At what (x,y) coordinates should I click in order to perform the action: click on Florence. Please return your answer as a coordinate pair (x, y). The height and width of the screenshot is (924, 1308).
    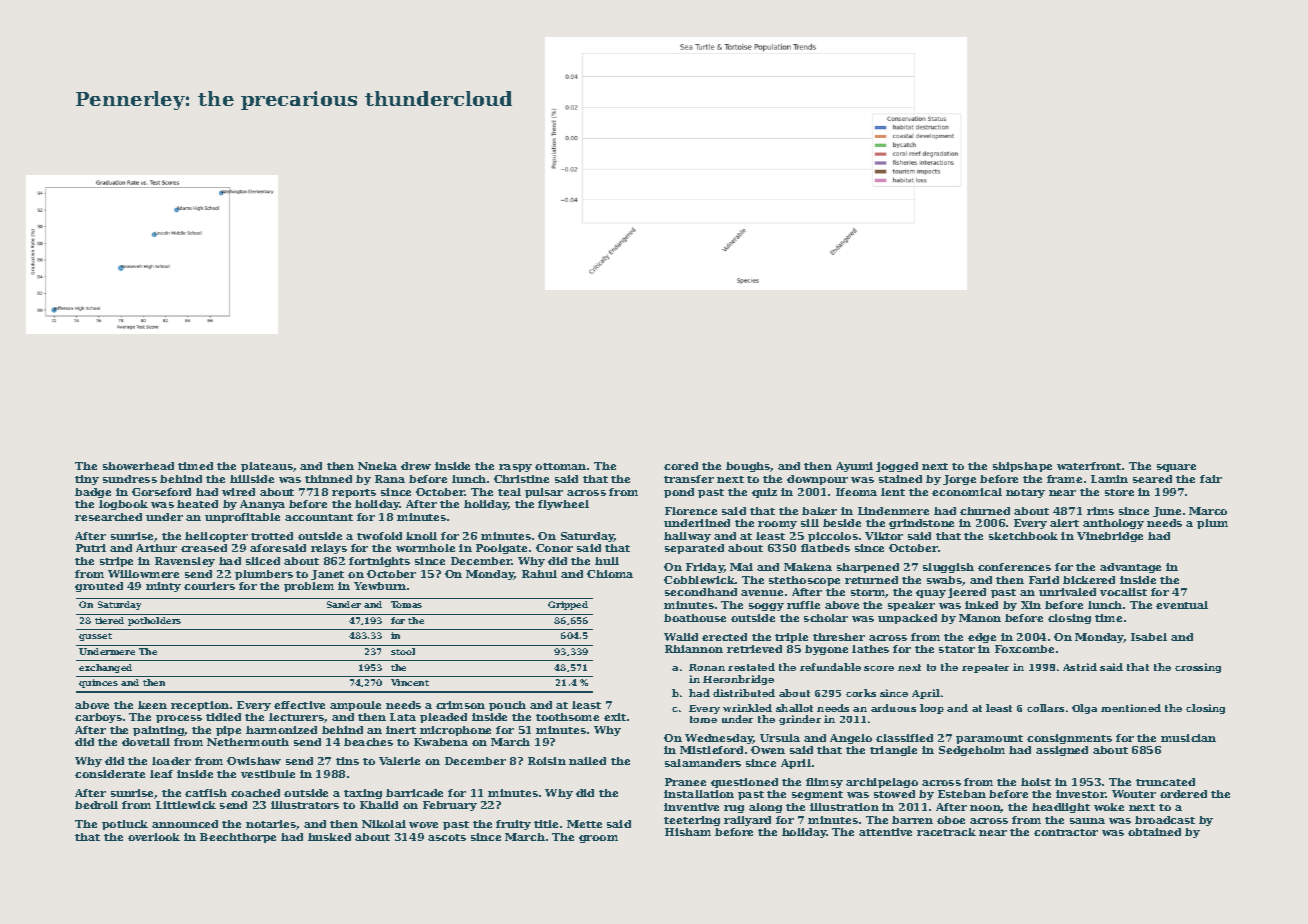
    Looking at the image, I should click on (691, 511).
